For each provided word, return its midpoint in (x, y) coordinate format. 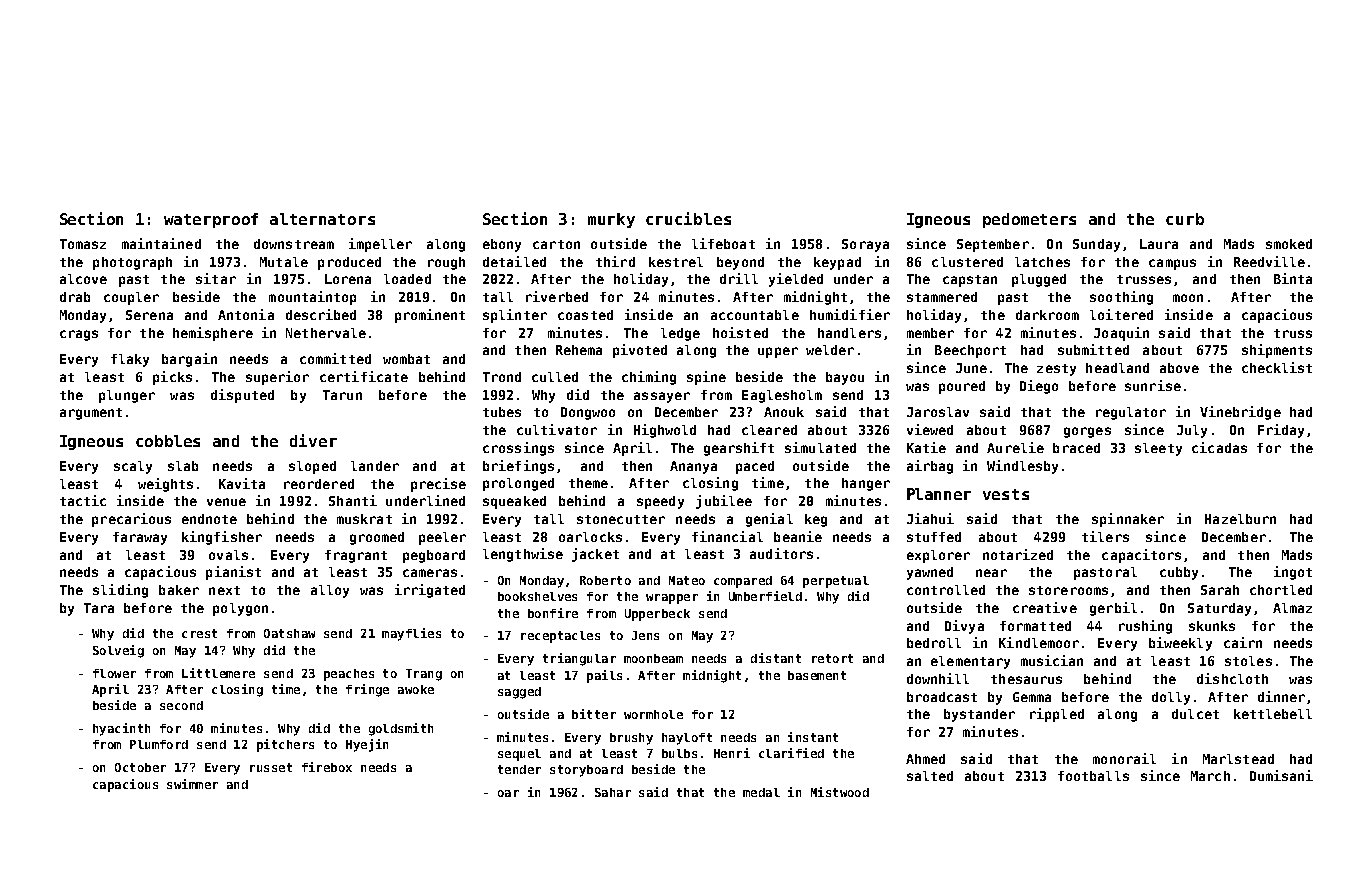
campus (1172, 264)
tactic (83, 500)
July (1192, 431)
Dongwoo (588, 413)
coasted (585, 315)
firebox (327, 767)
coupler (131, 298)
